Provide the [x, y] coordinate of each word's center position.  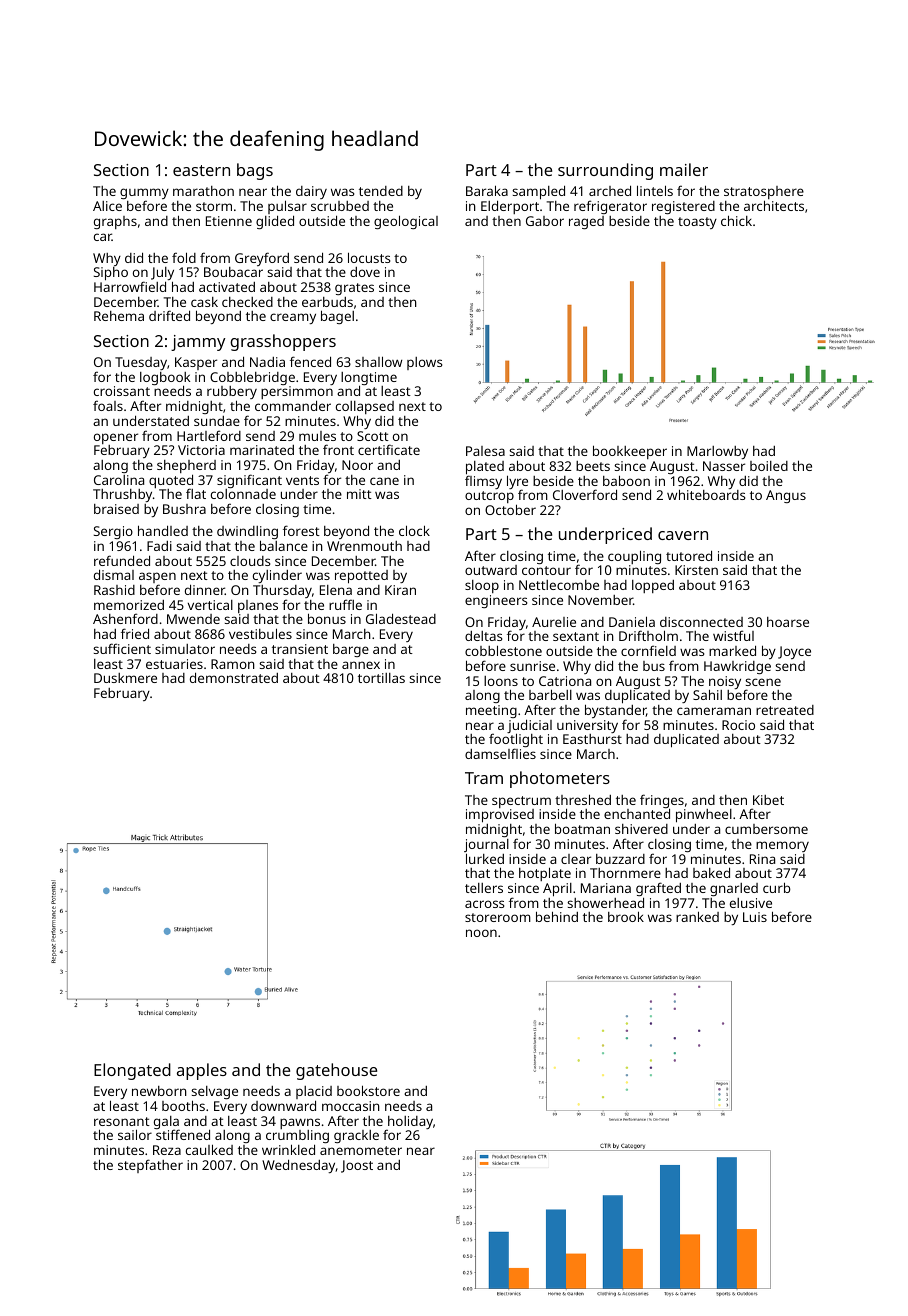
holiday [409, 1123]
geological [406, 222]
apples [202, 1071]
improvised [500, 816]
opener [116, 438]
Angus [786, 496]
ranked [697, 916]
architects [774, 206]
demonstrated [234, 677]
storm [214, 206]
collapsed [365, 408]
